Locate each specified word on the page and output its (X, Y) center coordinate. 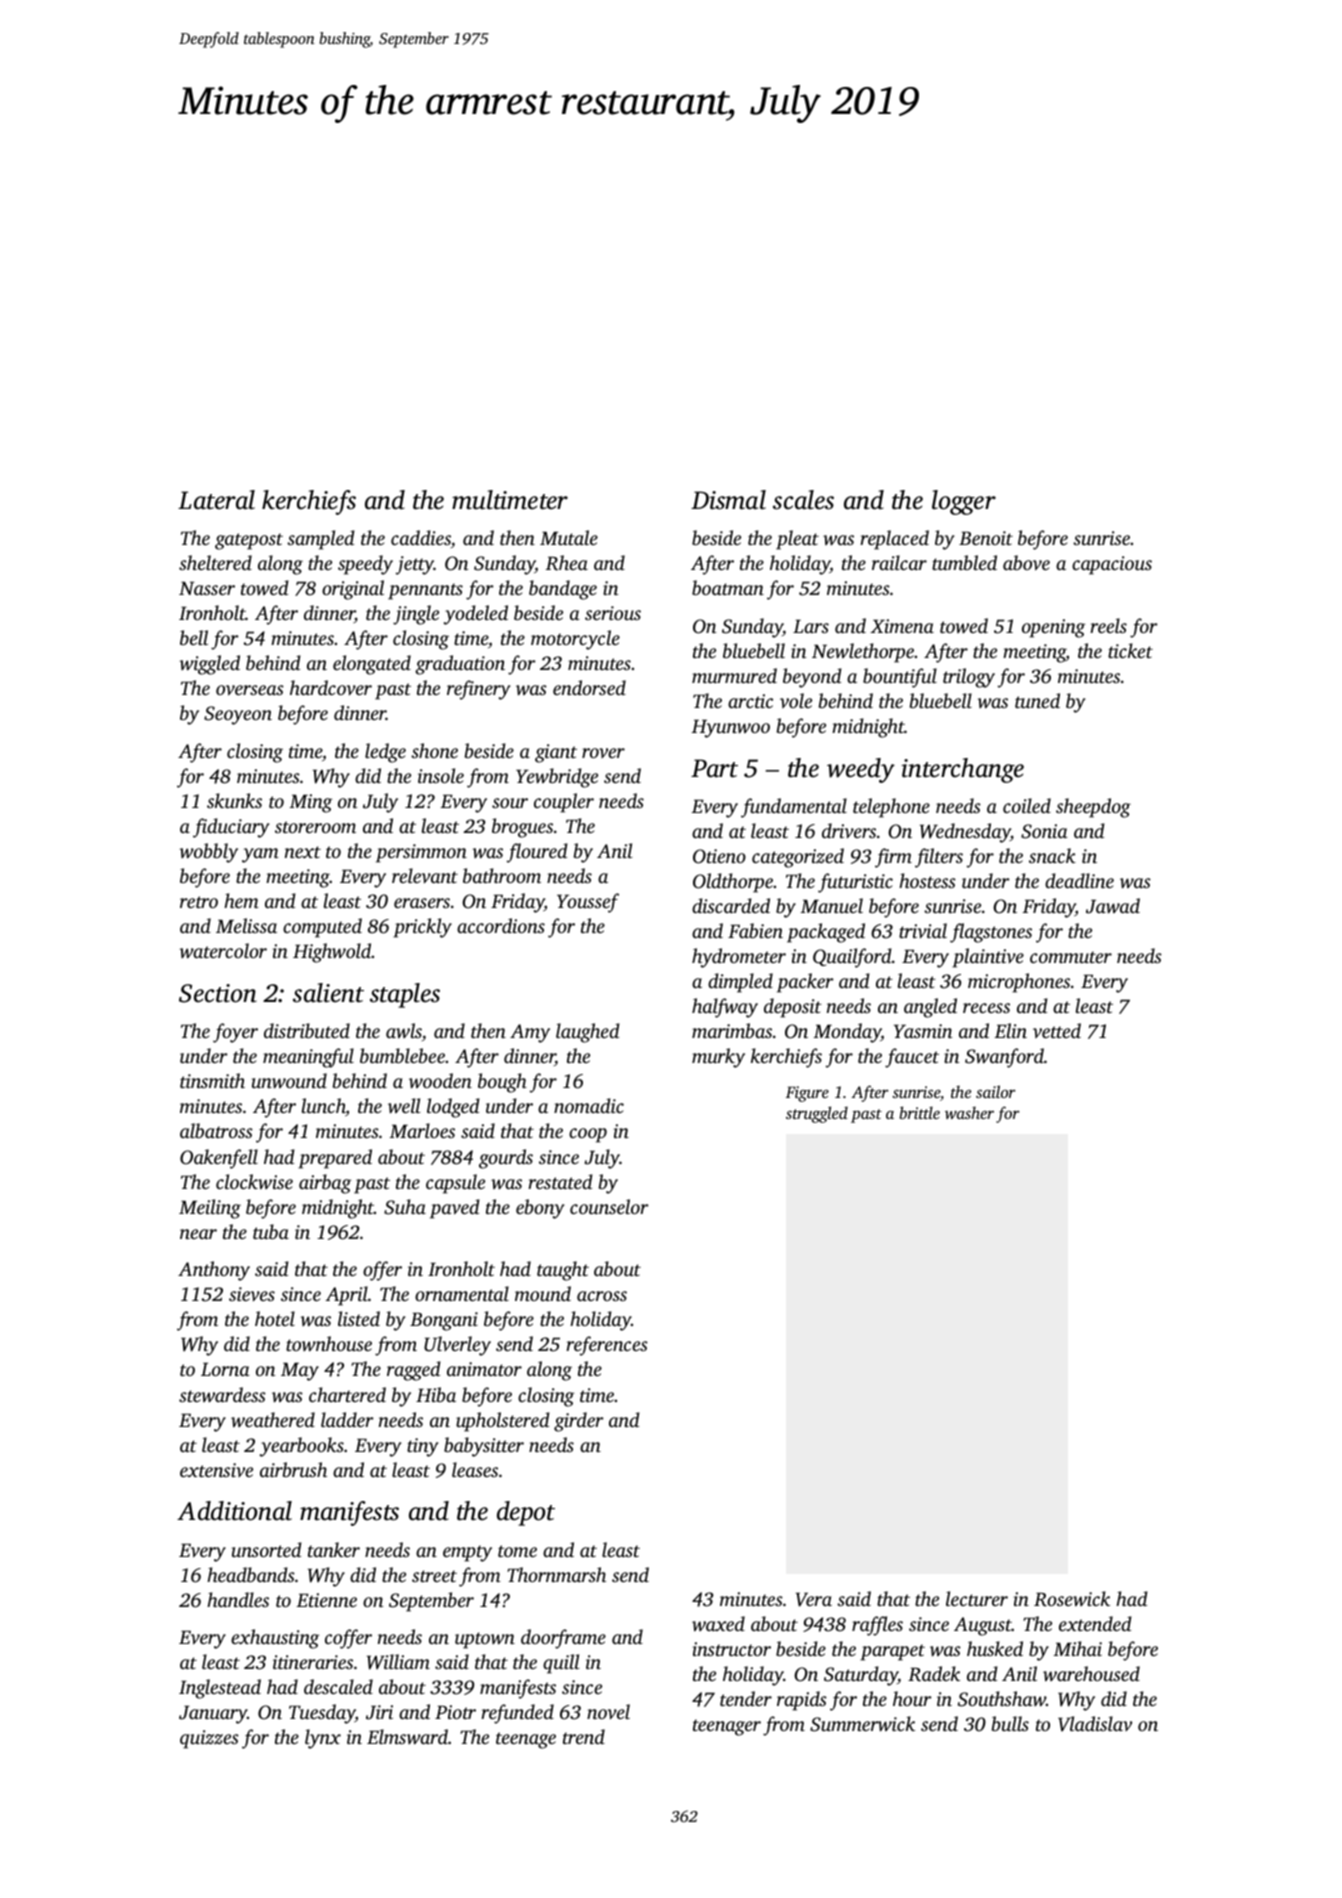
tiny (423, 1447)
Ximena (902, 626)
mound (543, 1293)
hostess (927, 880)
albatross (216, 1130)
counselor (609, 1206)
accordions (501, 925)
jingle (416, 615)
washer (969, 1112)
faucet (912, 1058)
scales (803, 500)
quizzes (209, 1739)
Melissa (246, 925)
